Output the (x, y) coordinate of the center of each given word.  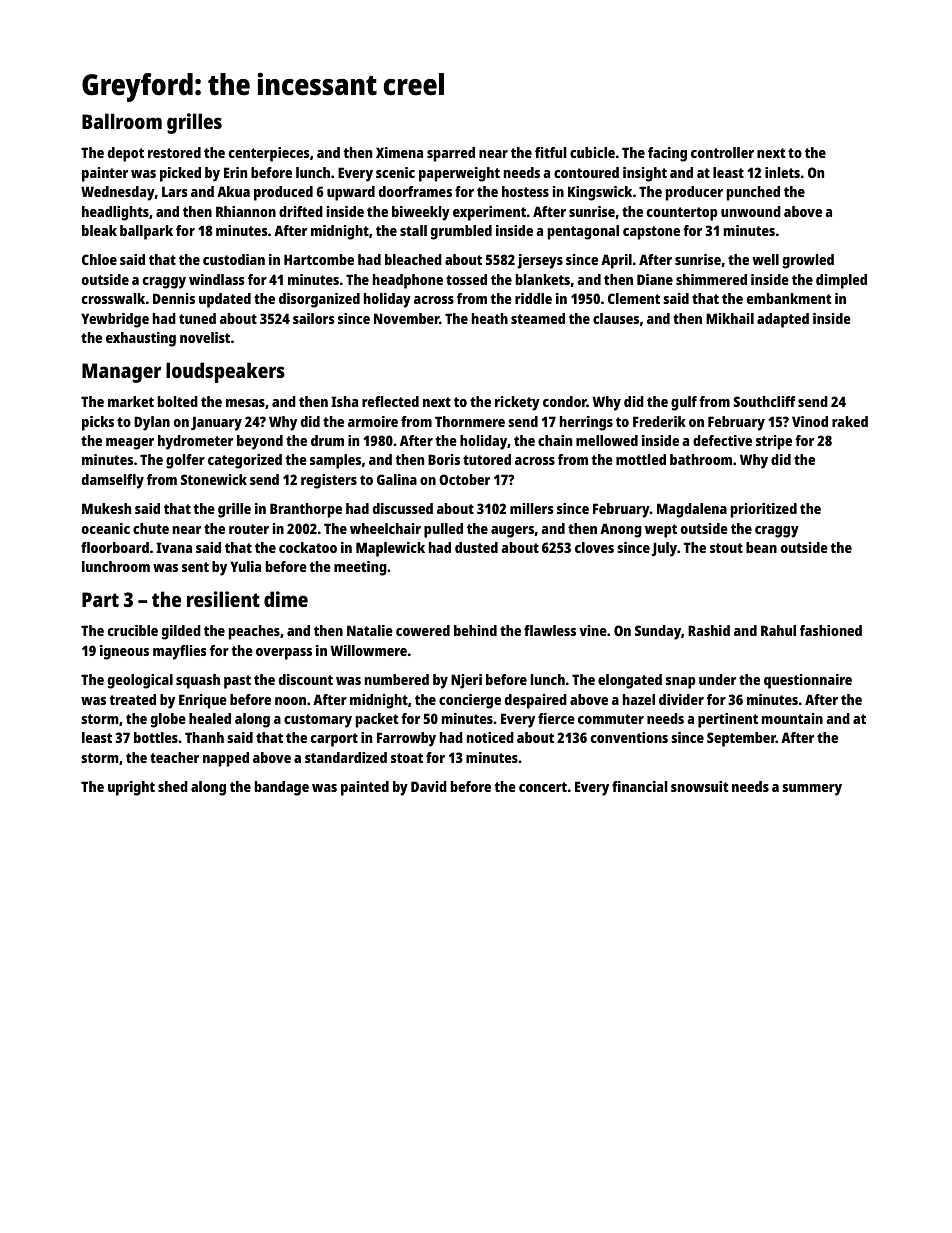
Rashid (709, 630)
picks (98, 423)
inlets (782, 172)
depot (126, 154)
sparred (451, 154)
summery (812, 790)
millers (532, 508)
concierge (470, 701)
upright (131, 788)
